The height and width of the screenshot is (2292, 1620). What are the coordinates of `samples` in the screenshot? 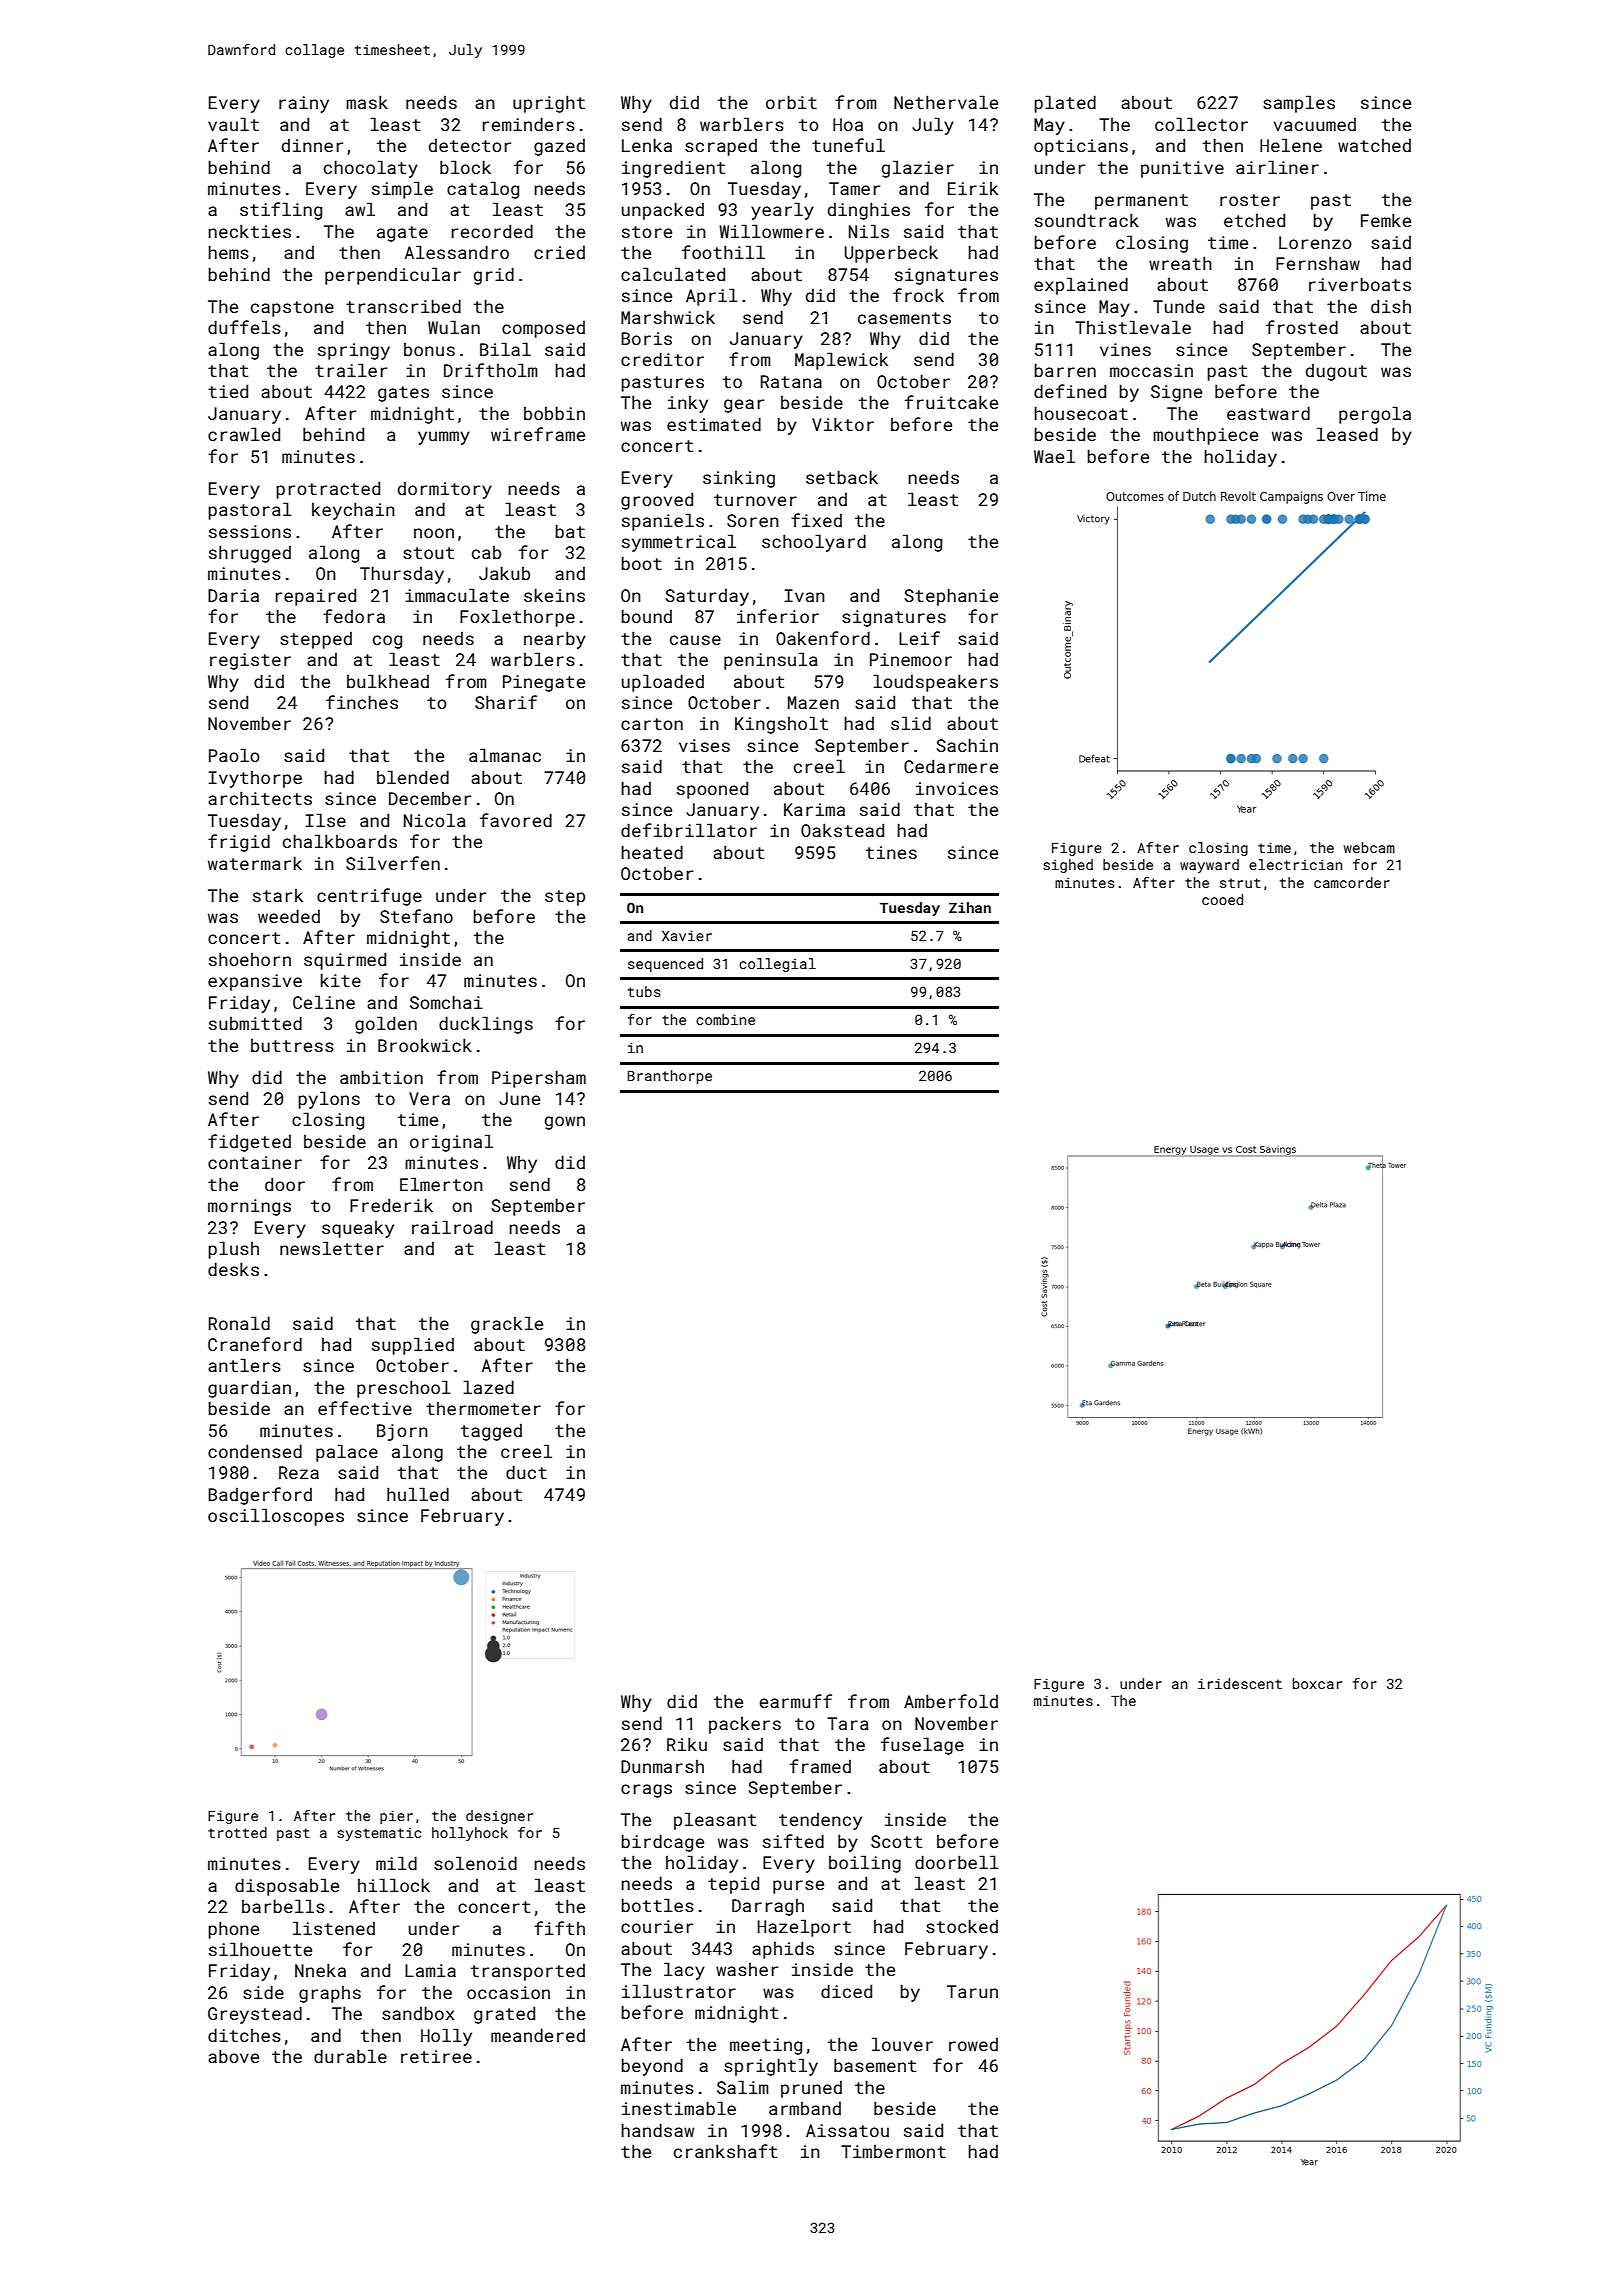 It's located at (1299, 104).
